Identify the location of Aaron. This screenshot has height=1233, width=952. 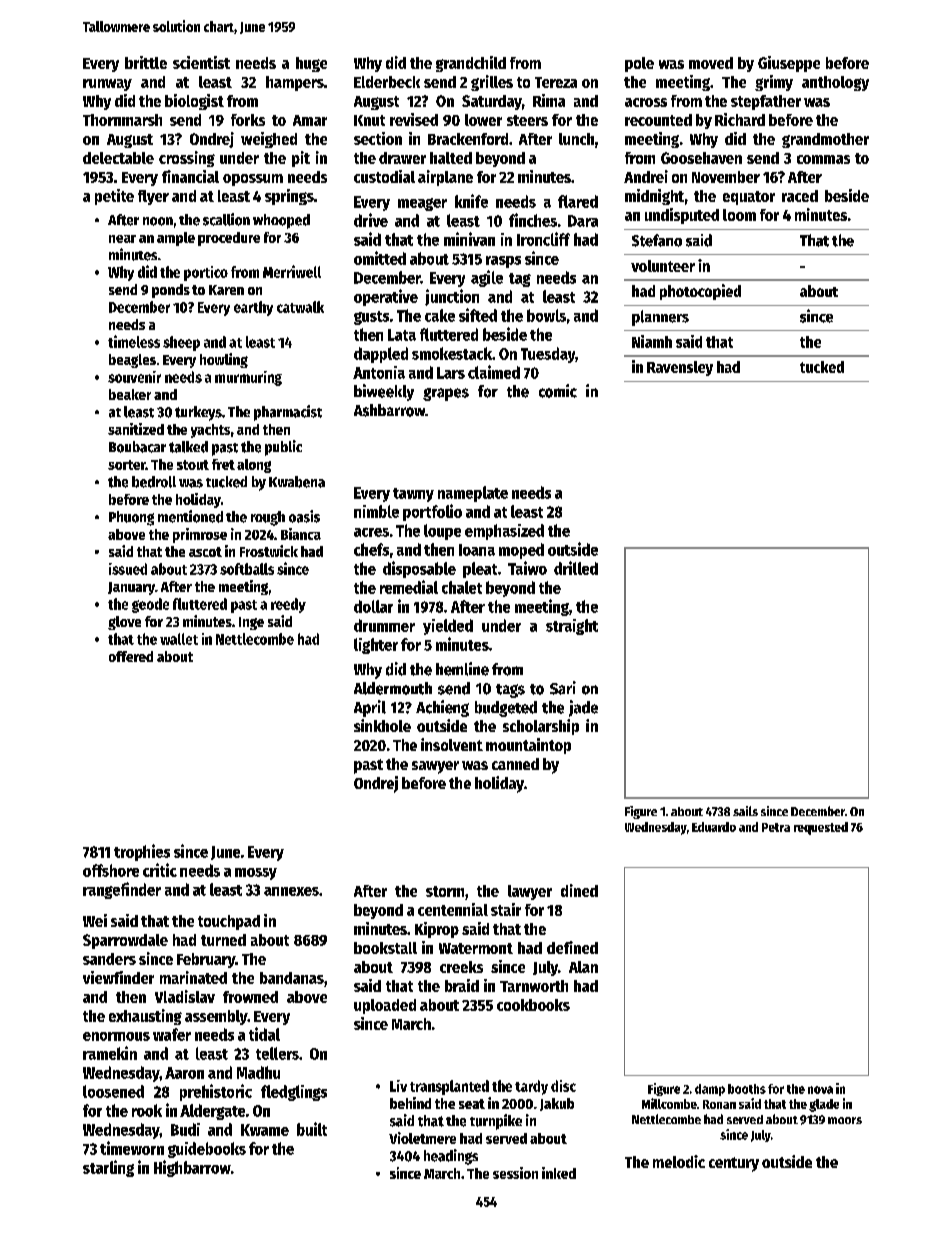
(184, 1073).
